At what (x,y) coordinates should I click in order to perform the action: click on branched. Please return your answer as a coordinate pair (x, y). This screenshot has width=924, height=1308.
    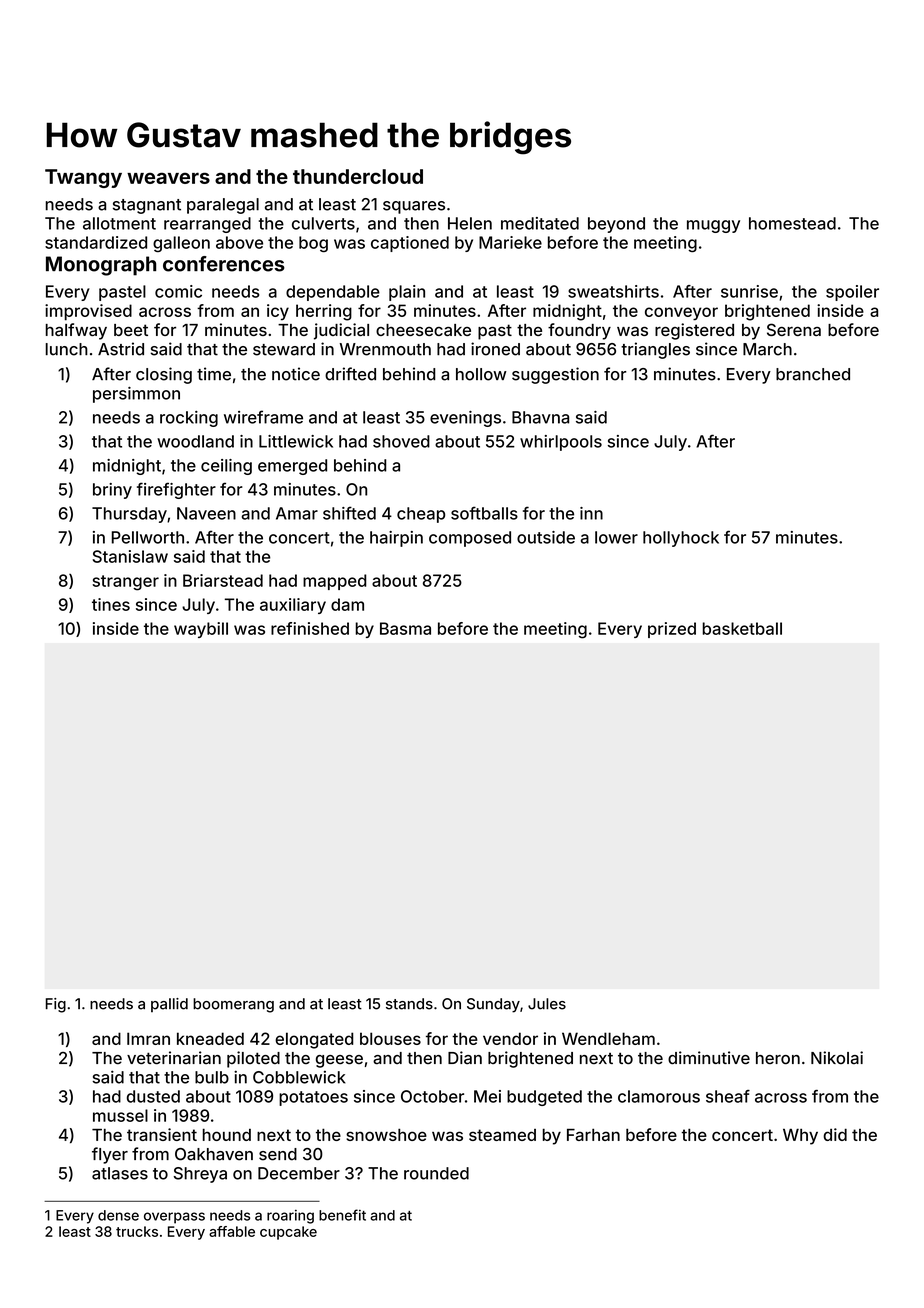
    Looking at the image, I should click on (813, 374).
